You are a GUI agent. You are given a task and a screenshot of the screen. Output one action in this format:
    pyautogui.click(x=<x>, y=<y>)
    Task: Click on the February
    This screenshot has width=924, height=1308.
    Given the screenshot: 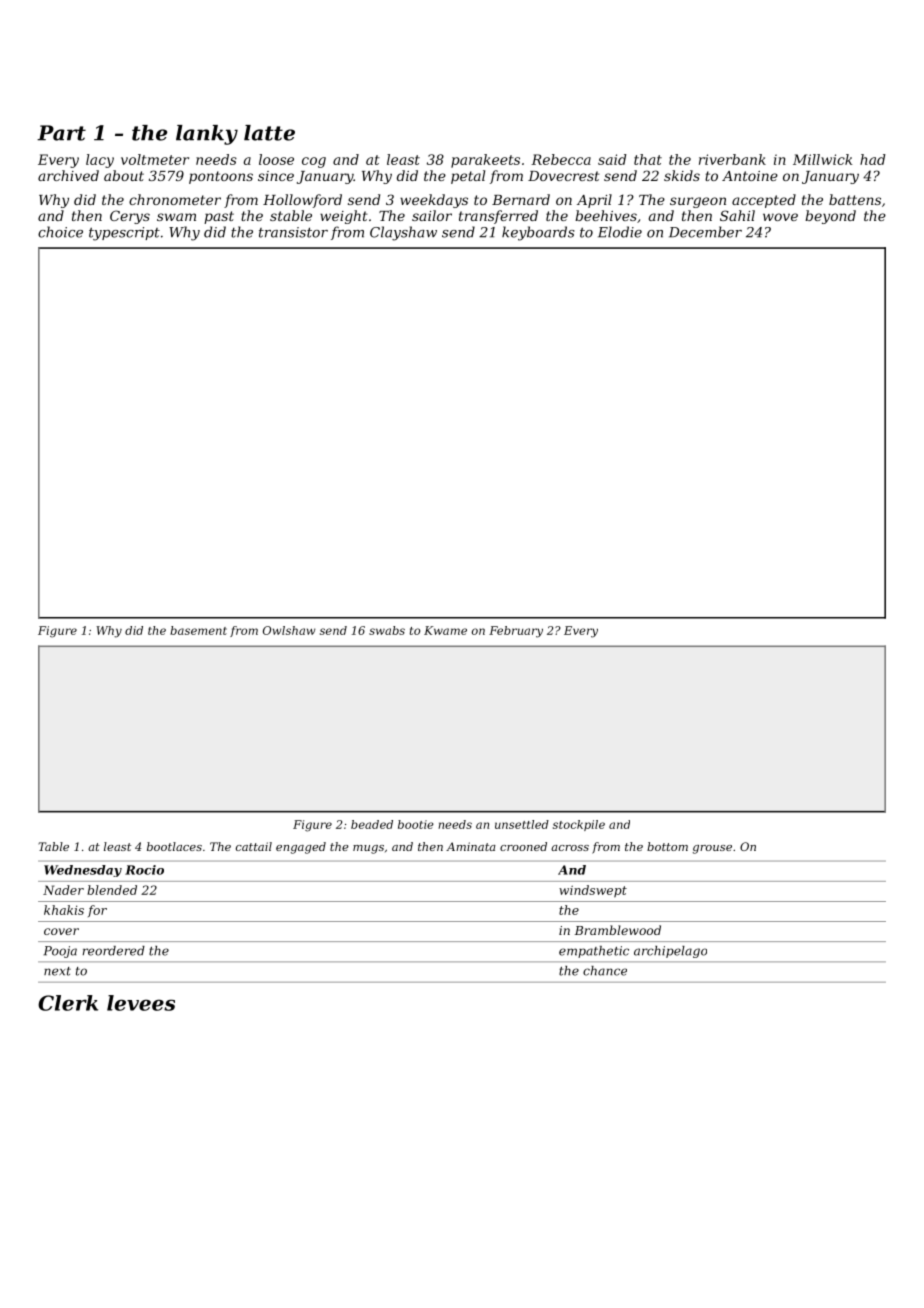 What is the action you would take?
    pyautogui.click(x=516, y=632)
